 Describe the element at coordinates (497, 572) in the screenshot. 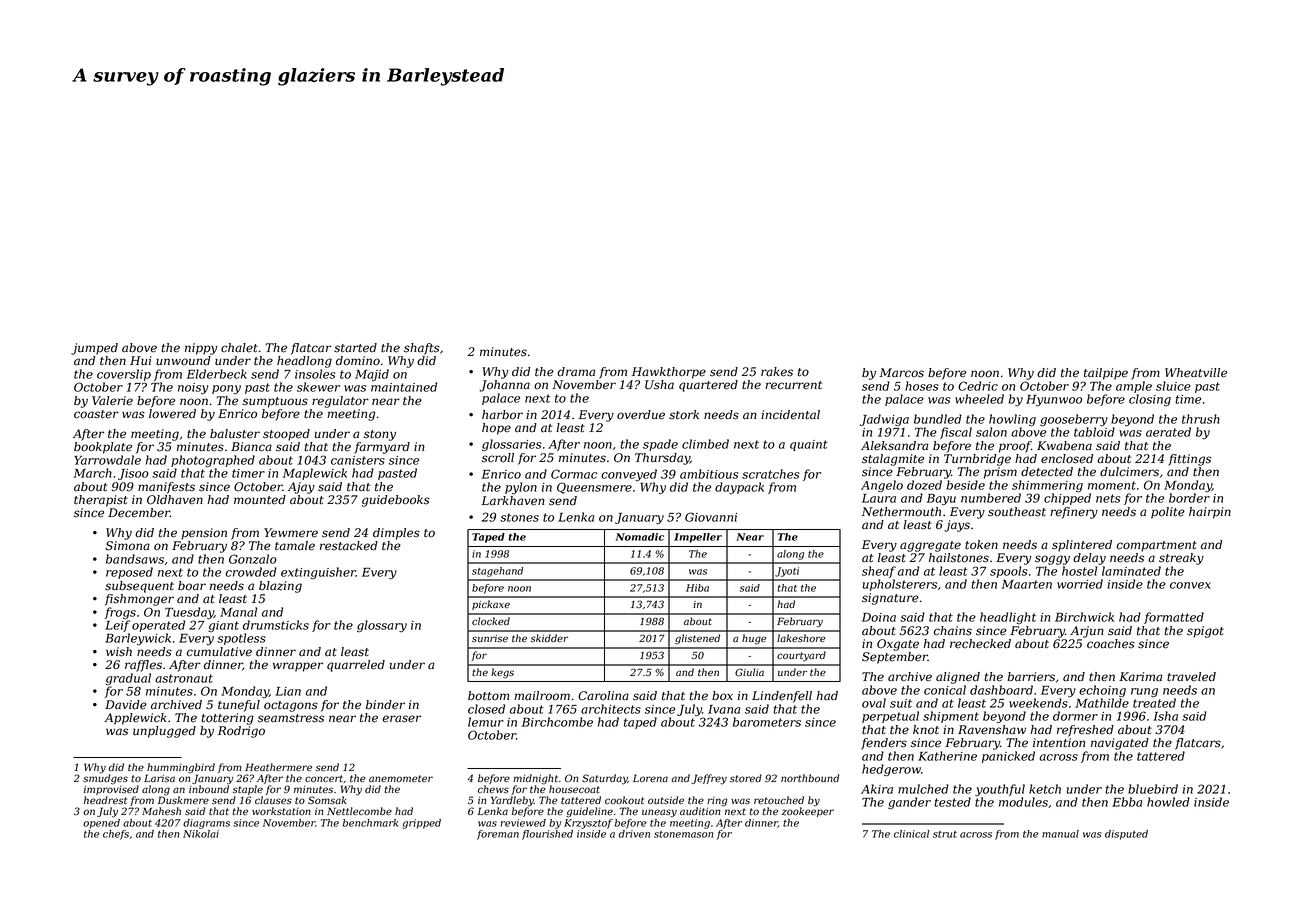

I see `stagehand` at that location.
